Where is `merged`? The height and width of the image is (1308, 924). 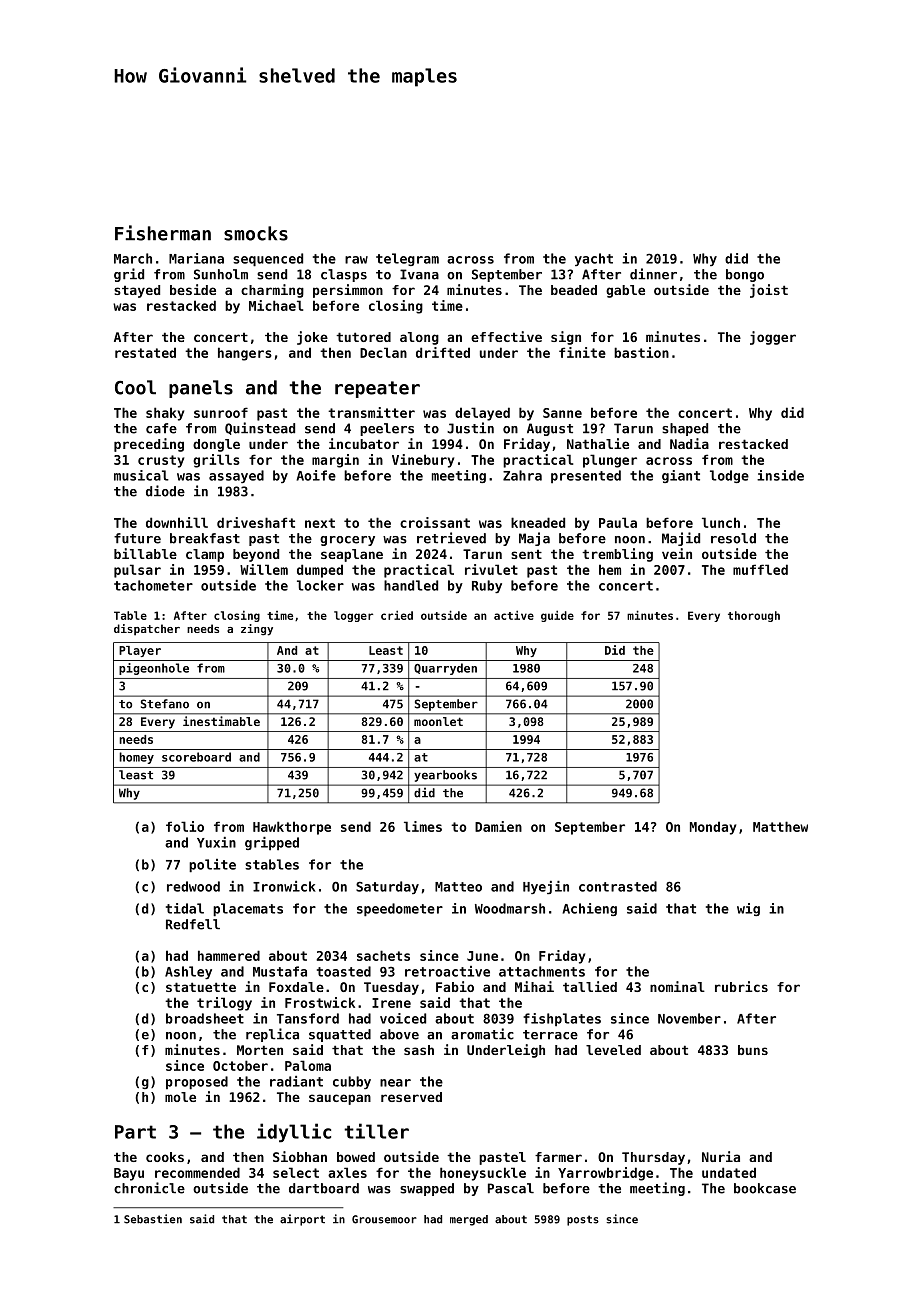
merged is located at coordinates (469, 1220).
